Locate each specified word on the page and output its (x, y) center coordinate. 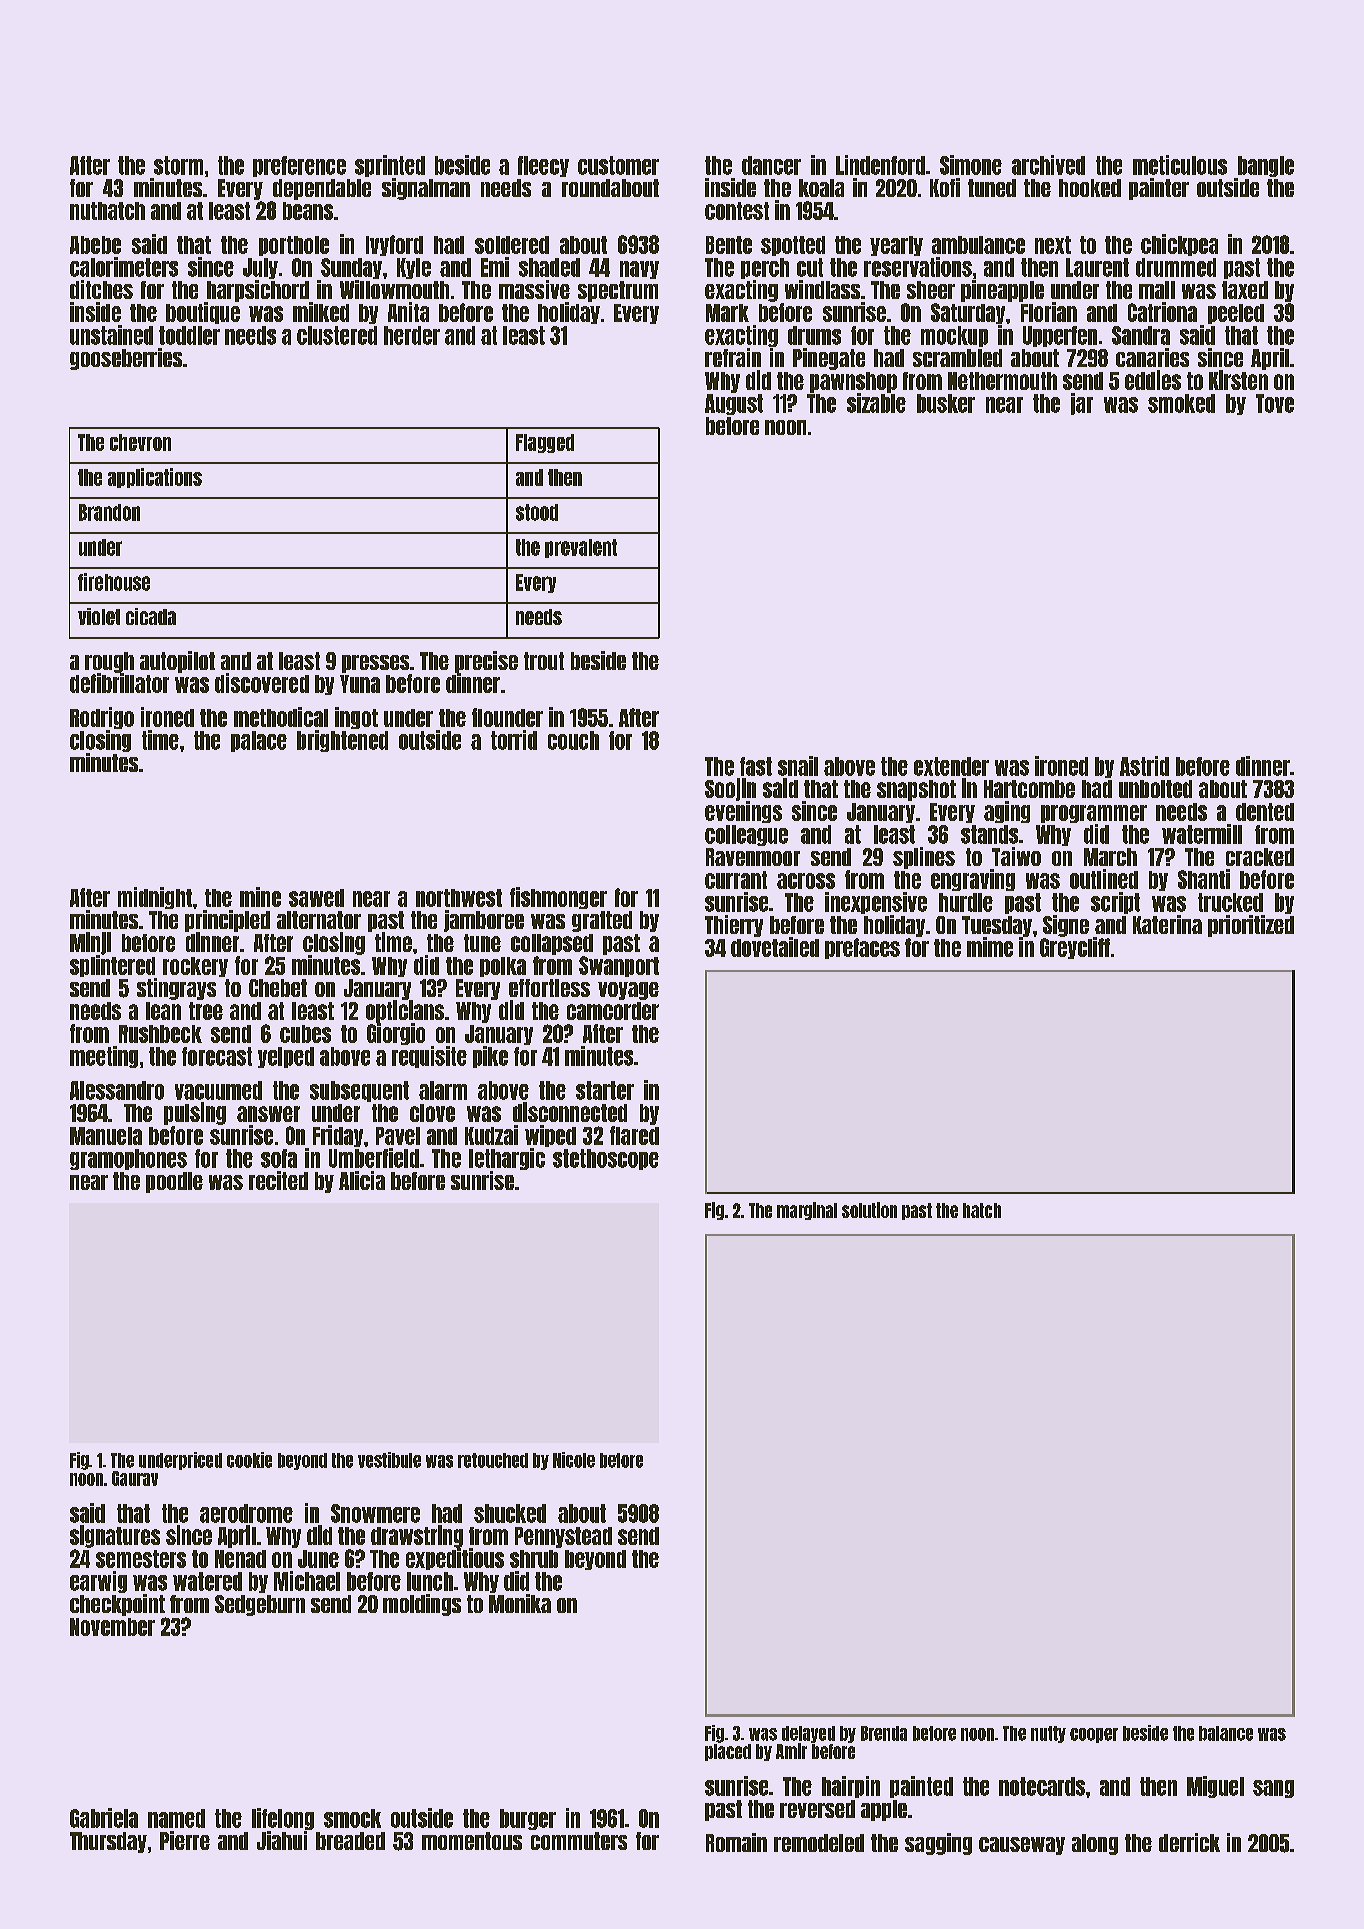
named (176, 1818)
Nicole (574, 1460)
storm (178, 165)
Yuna (360, 684)
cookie (249, 1460)
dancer (771, 165)
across (806, 881)
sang (1273, 1789)
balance (1226, 1733)
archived (1048, 165)
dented (1265, 812)
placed (728, 1752)
